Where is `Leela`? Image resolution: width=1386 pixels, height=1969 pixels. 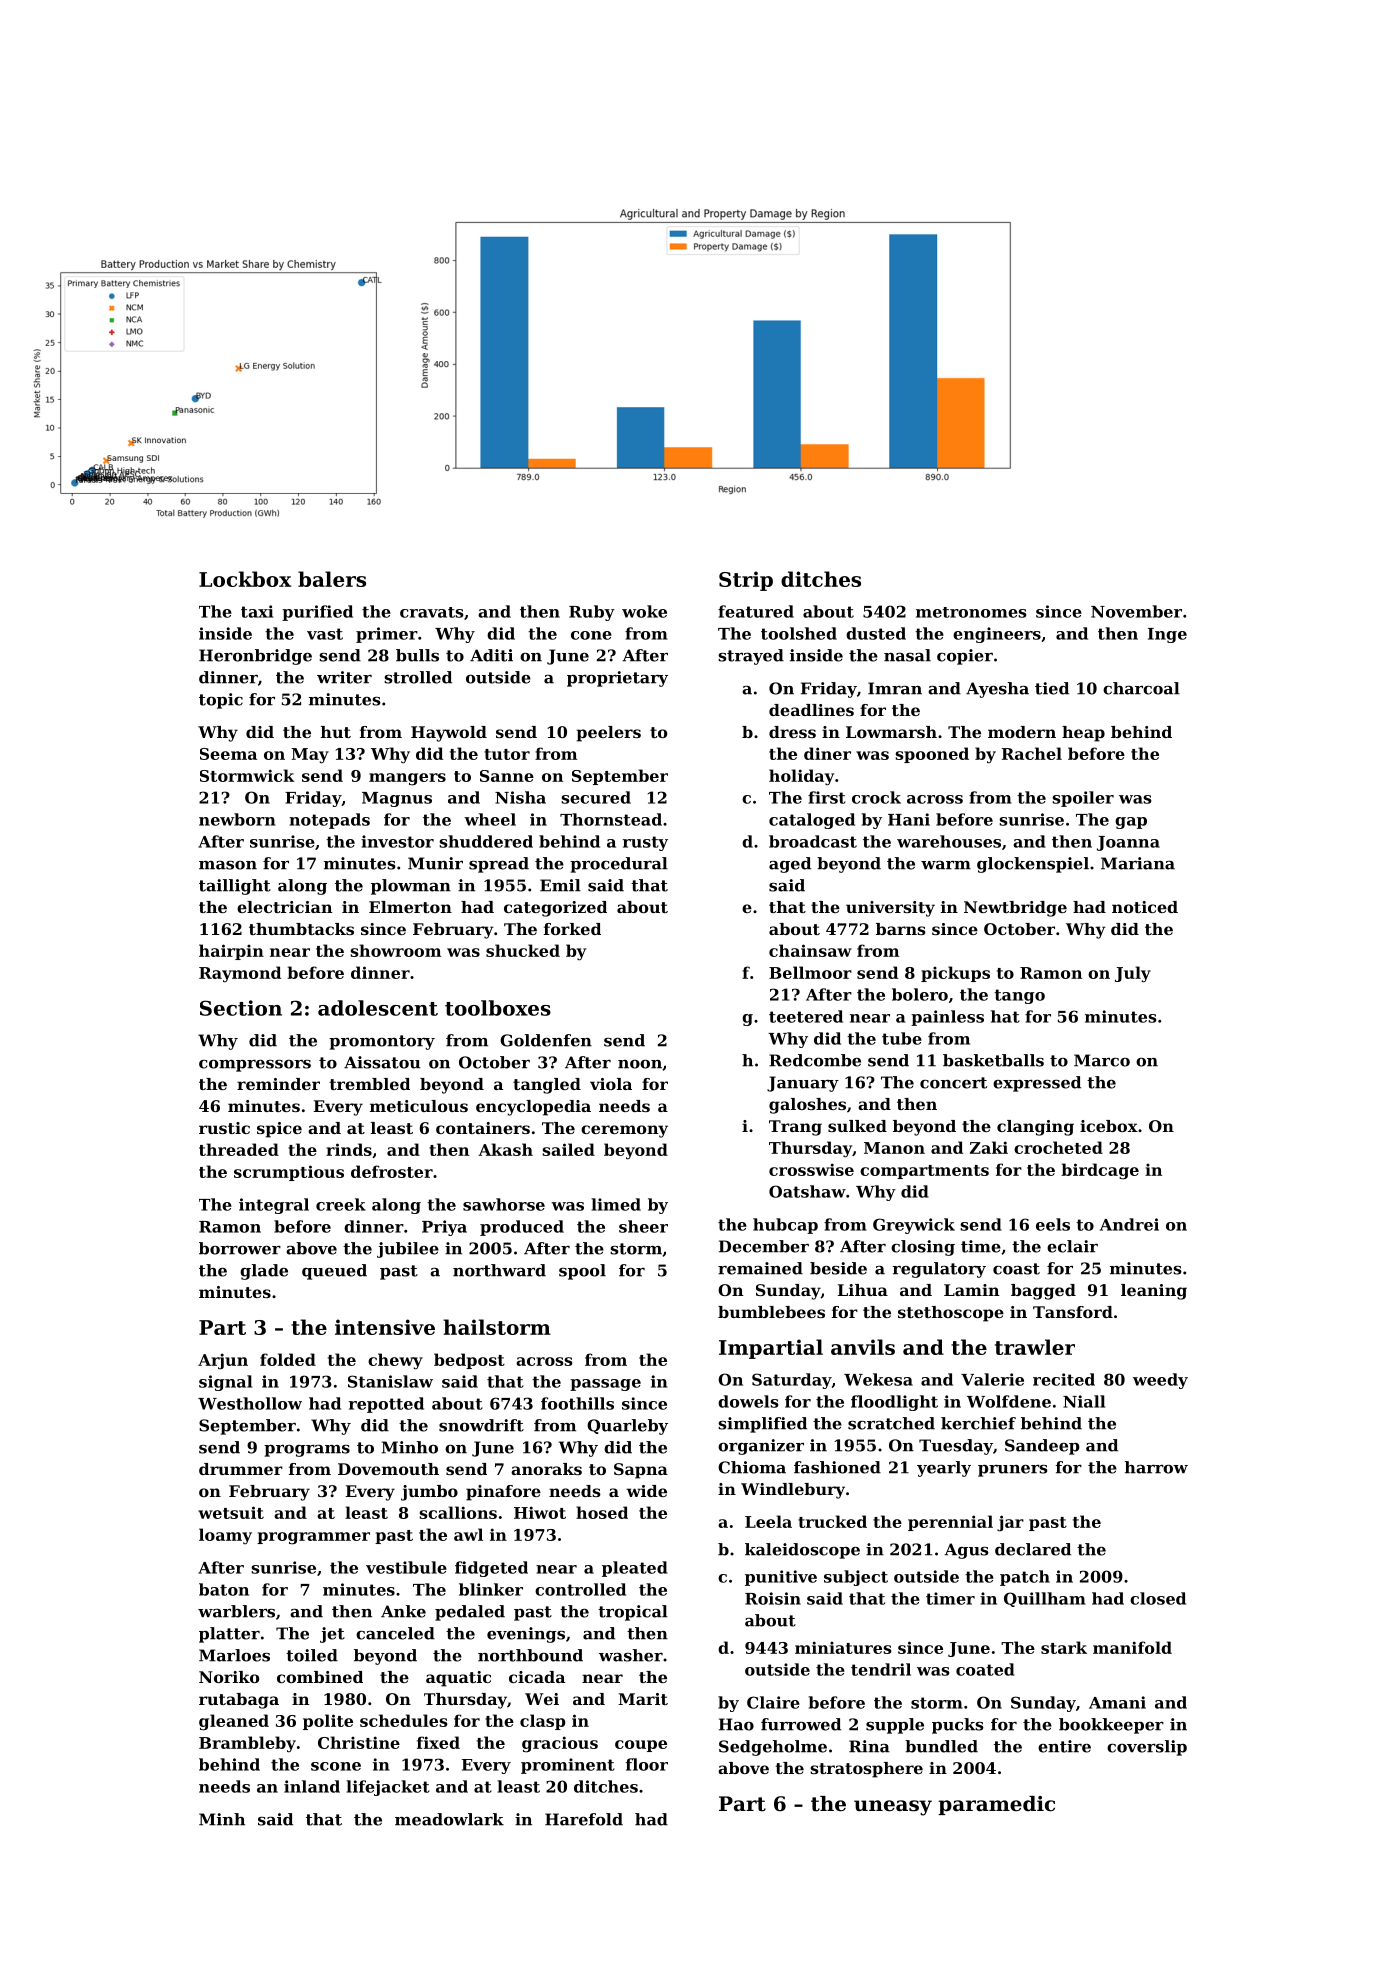
Leela is located at coordinates (768, 1521).
